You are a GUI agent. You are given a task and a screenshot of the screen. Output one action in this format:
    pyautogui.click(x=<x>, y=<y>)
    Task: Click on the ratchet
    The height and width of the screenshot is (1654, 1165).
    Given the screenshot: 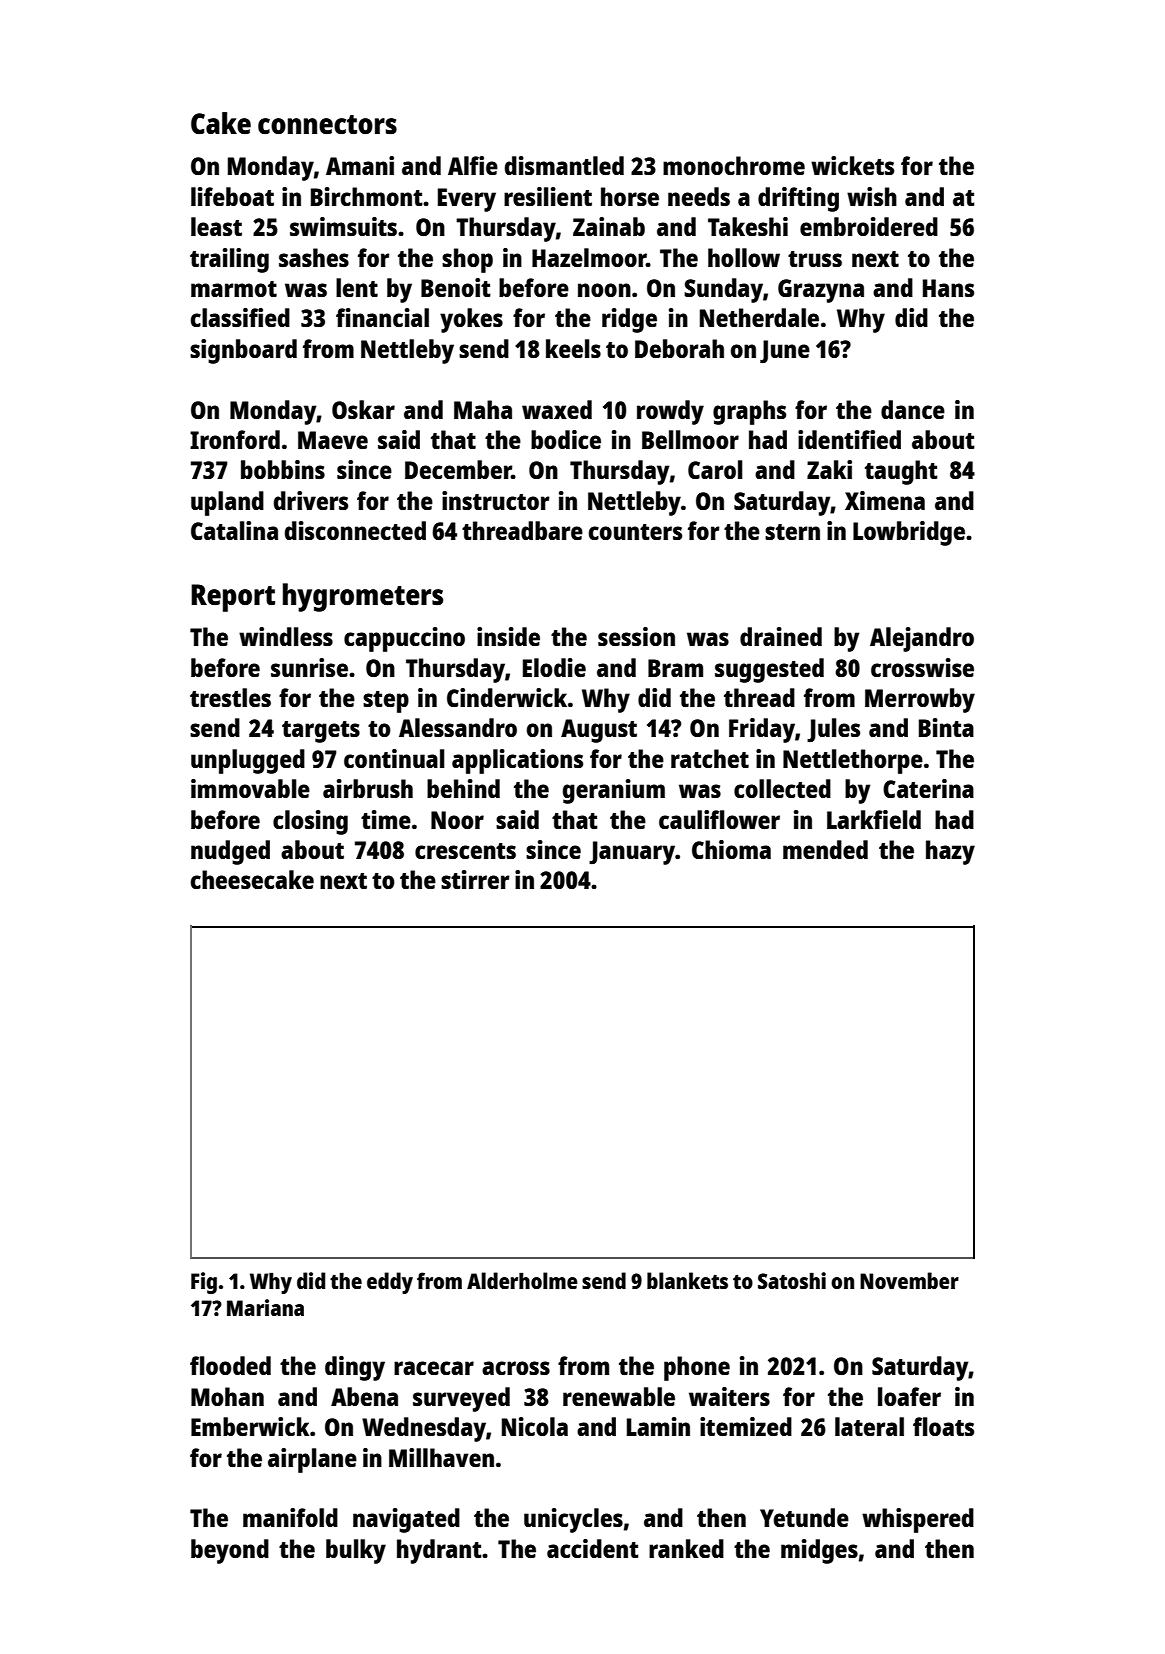 What is the action you would take?
    pyautogui.click(x=710, y=758)
